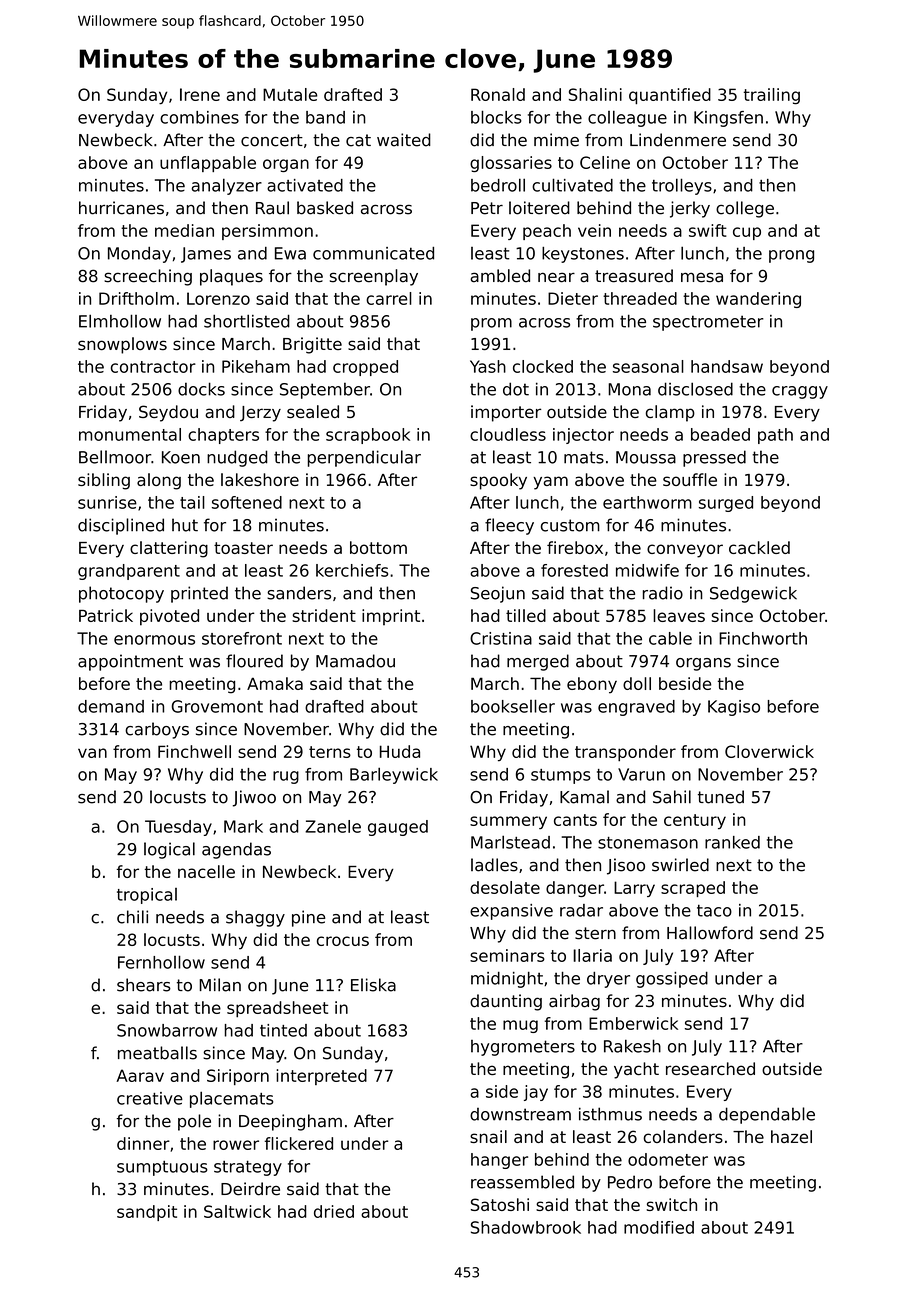 The height and width of the screenshot is (1316, 908). What do you see at coordinates (637, 683) in the screenshot?
I see `doll` at bounding box center [637, 683].
